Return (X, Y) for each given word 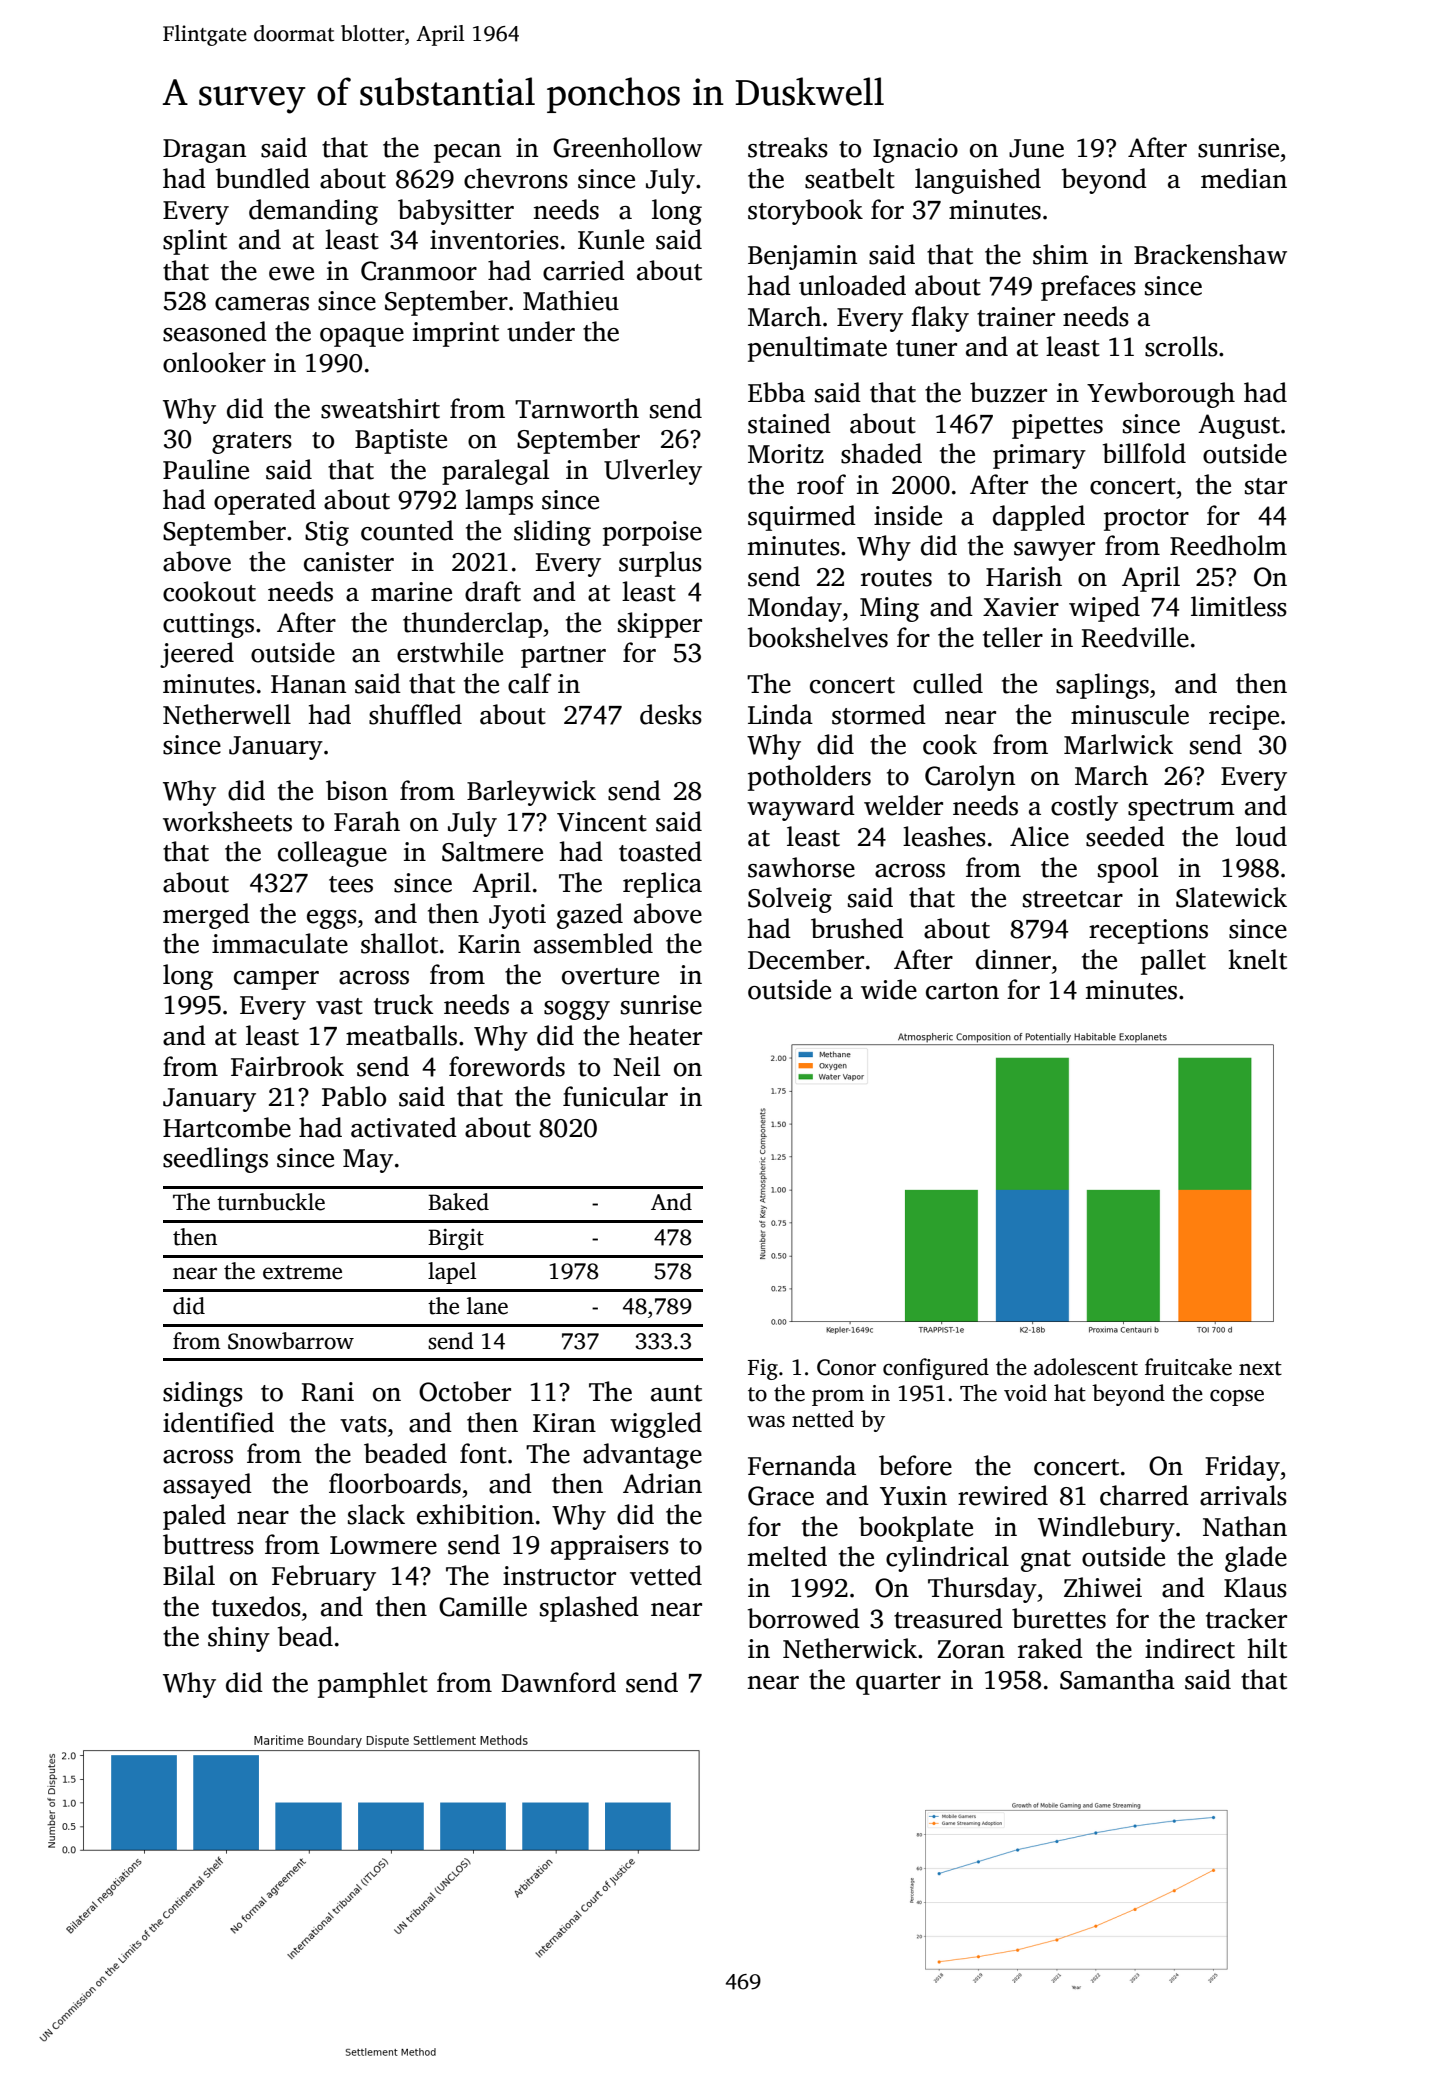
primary (1039, 456)
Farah (367, 821)
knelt (1258, 959)
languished (978, 181)
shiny (239, 1639)
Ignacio (915, 150)
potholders (809, 778)
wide (889, 989)
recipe (1244, 717)
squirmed (802, 518)
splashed (589, 1609)
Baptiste (401, 441)
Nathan (1245, 1526)
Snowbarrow (291, 1341)
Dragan (204, 151)
